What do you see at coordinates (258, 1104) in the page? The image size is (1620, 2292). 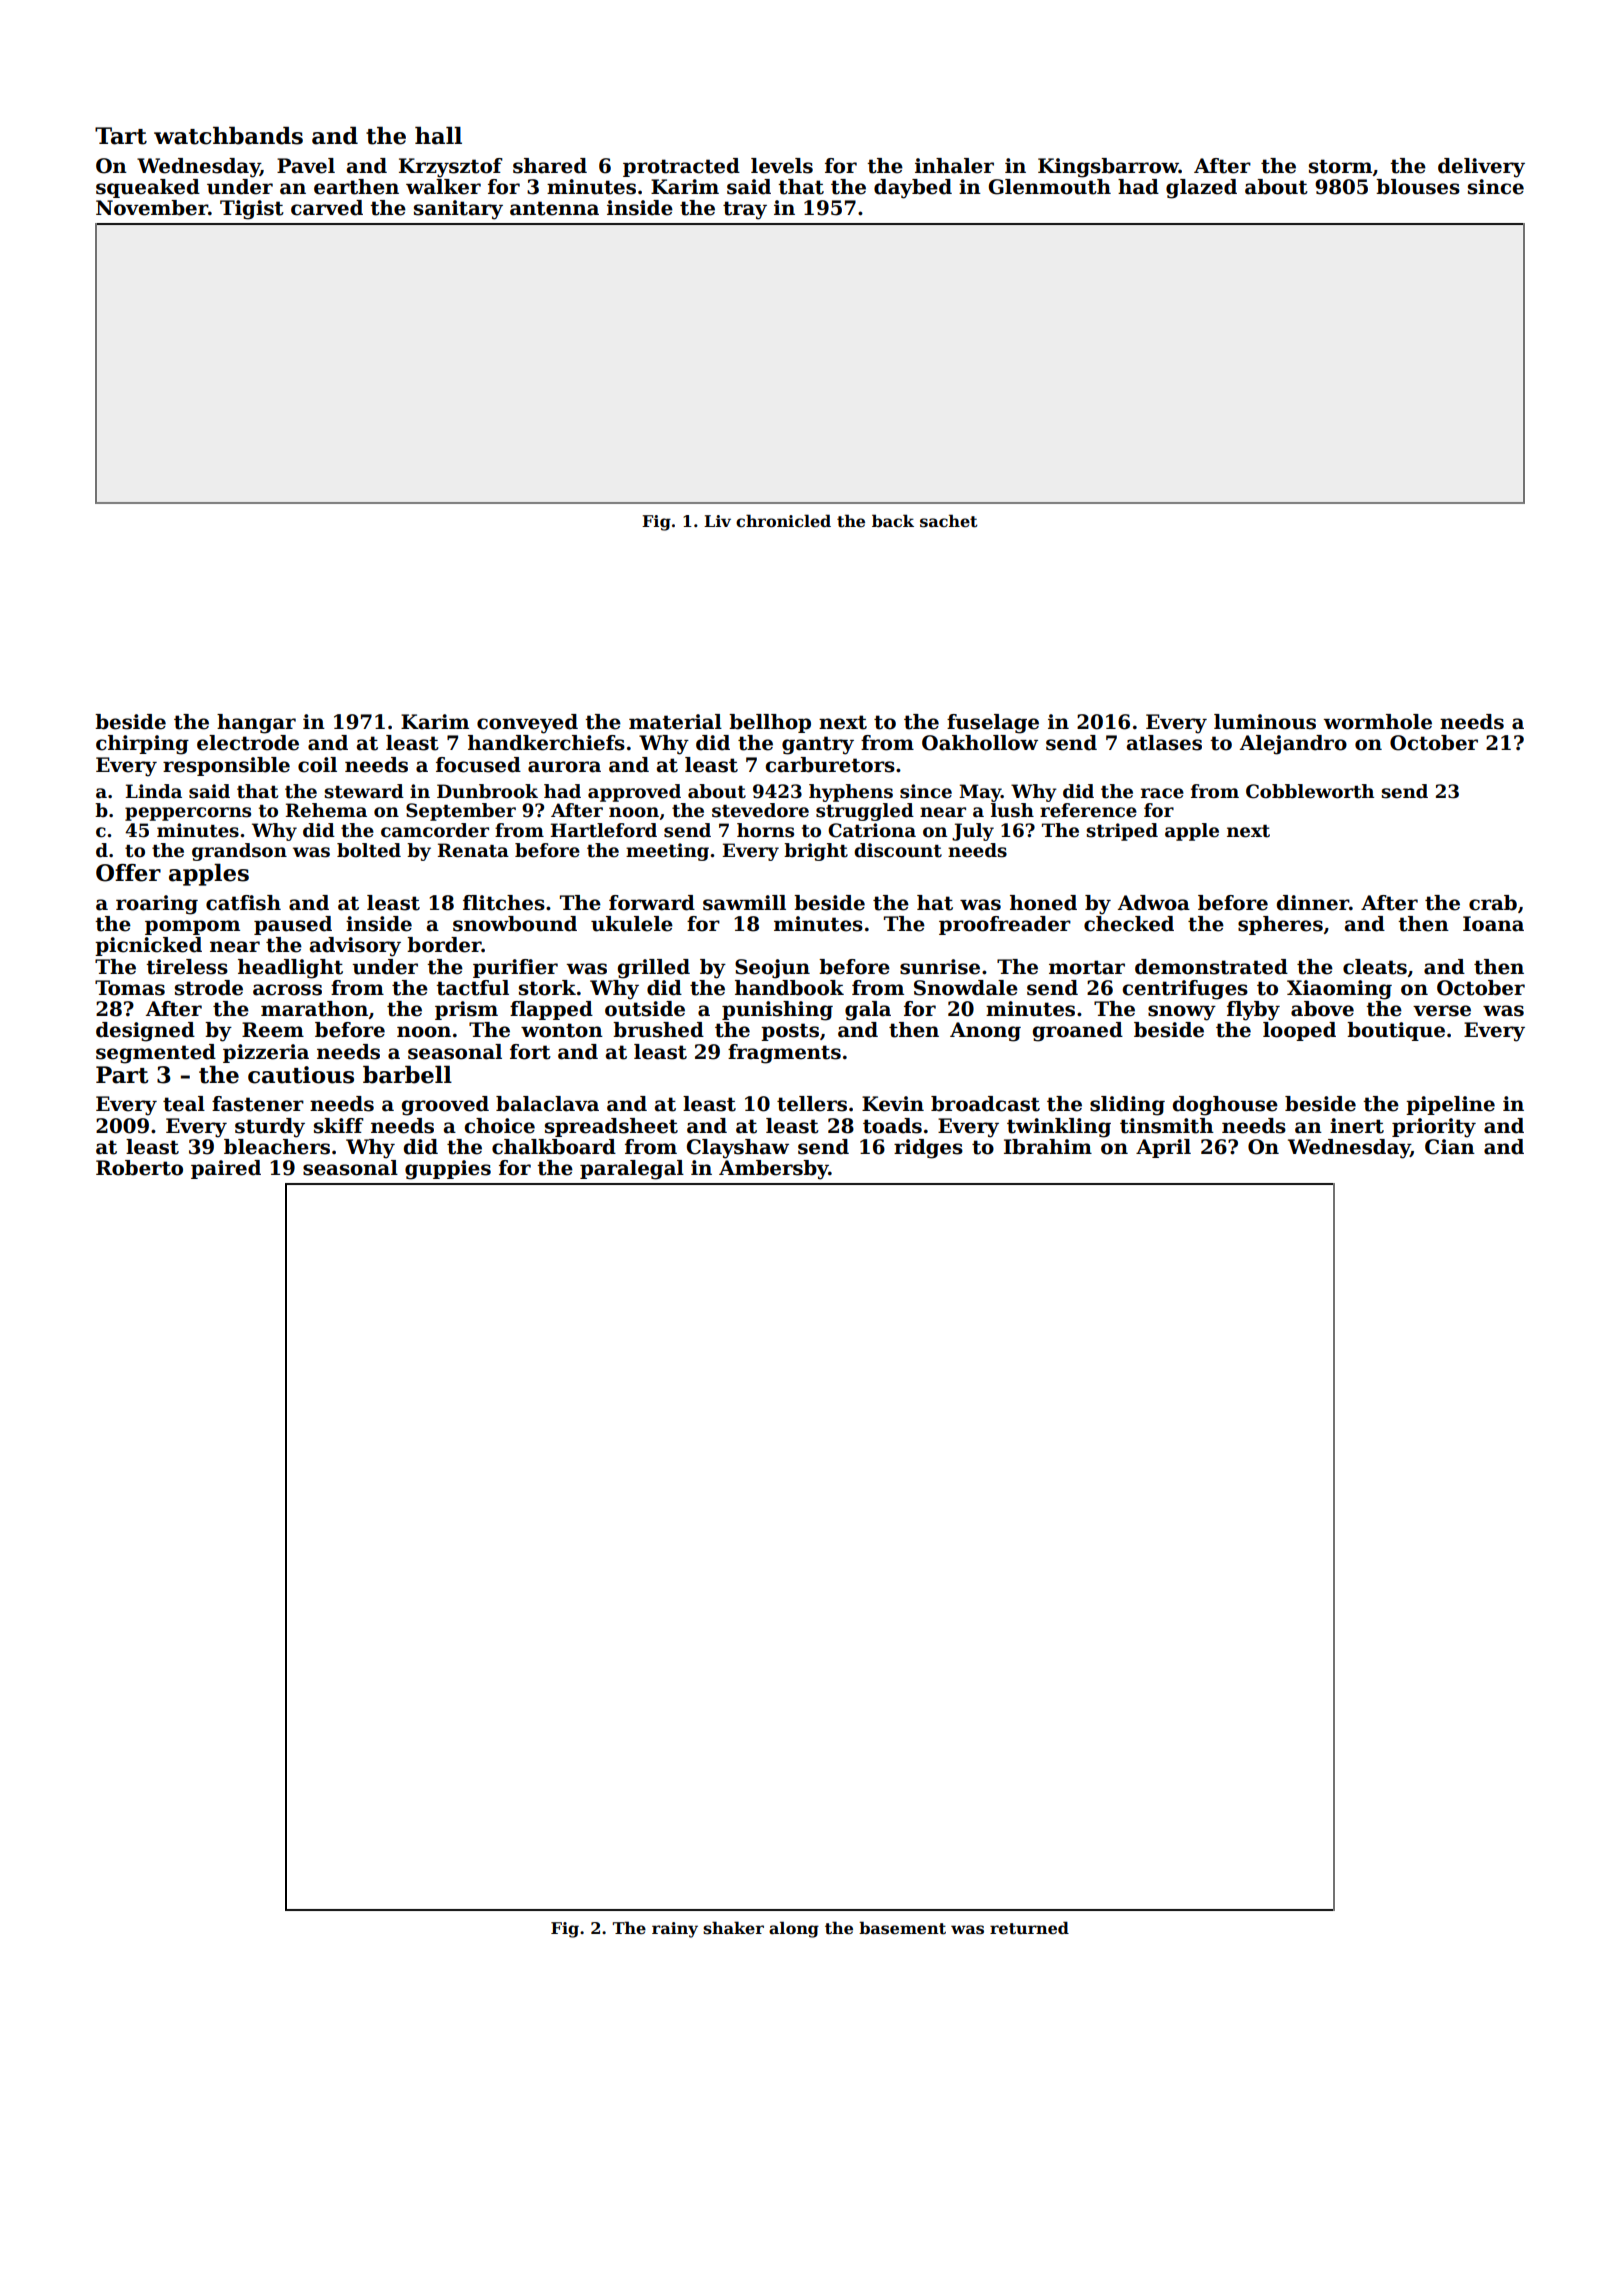 I see `fastener` at bounding box center [258, 1104].
